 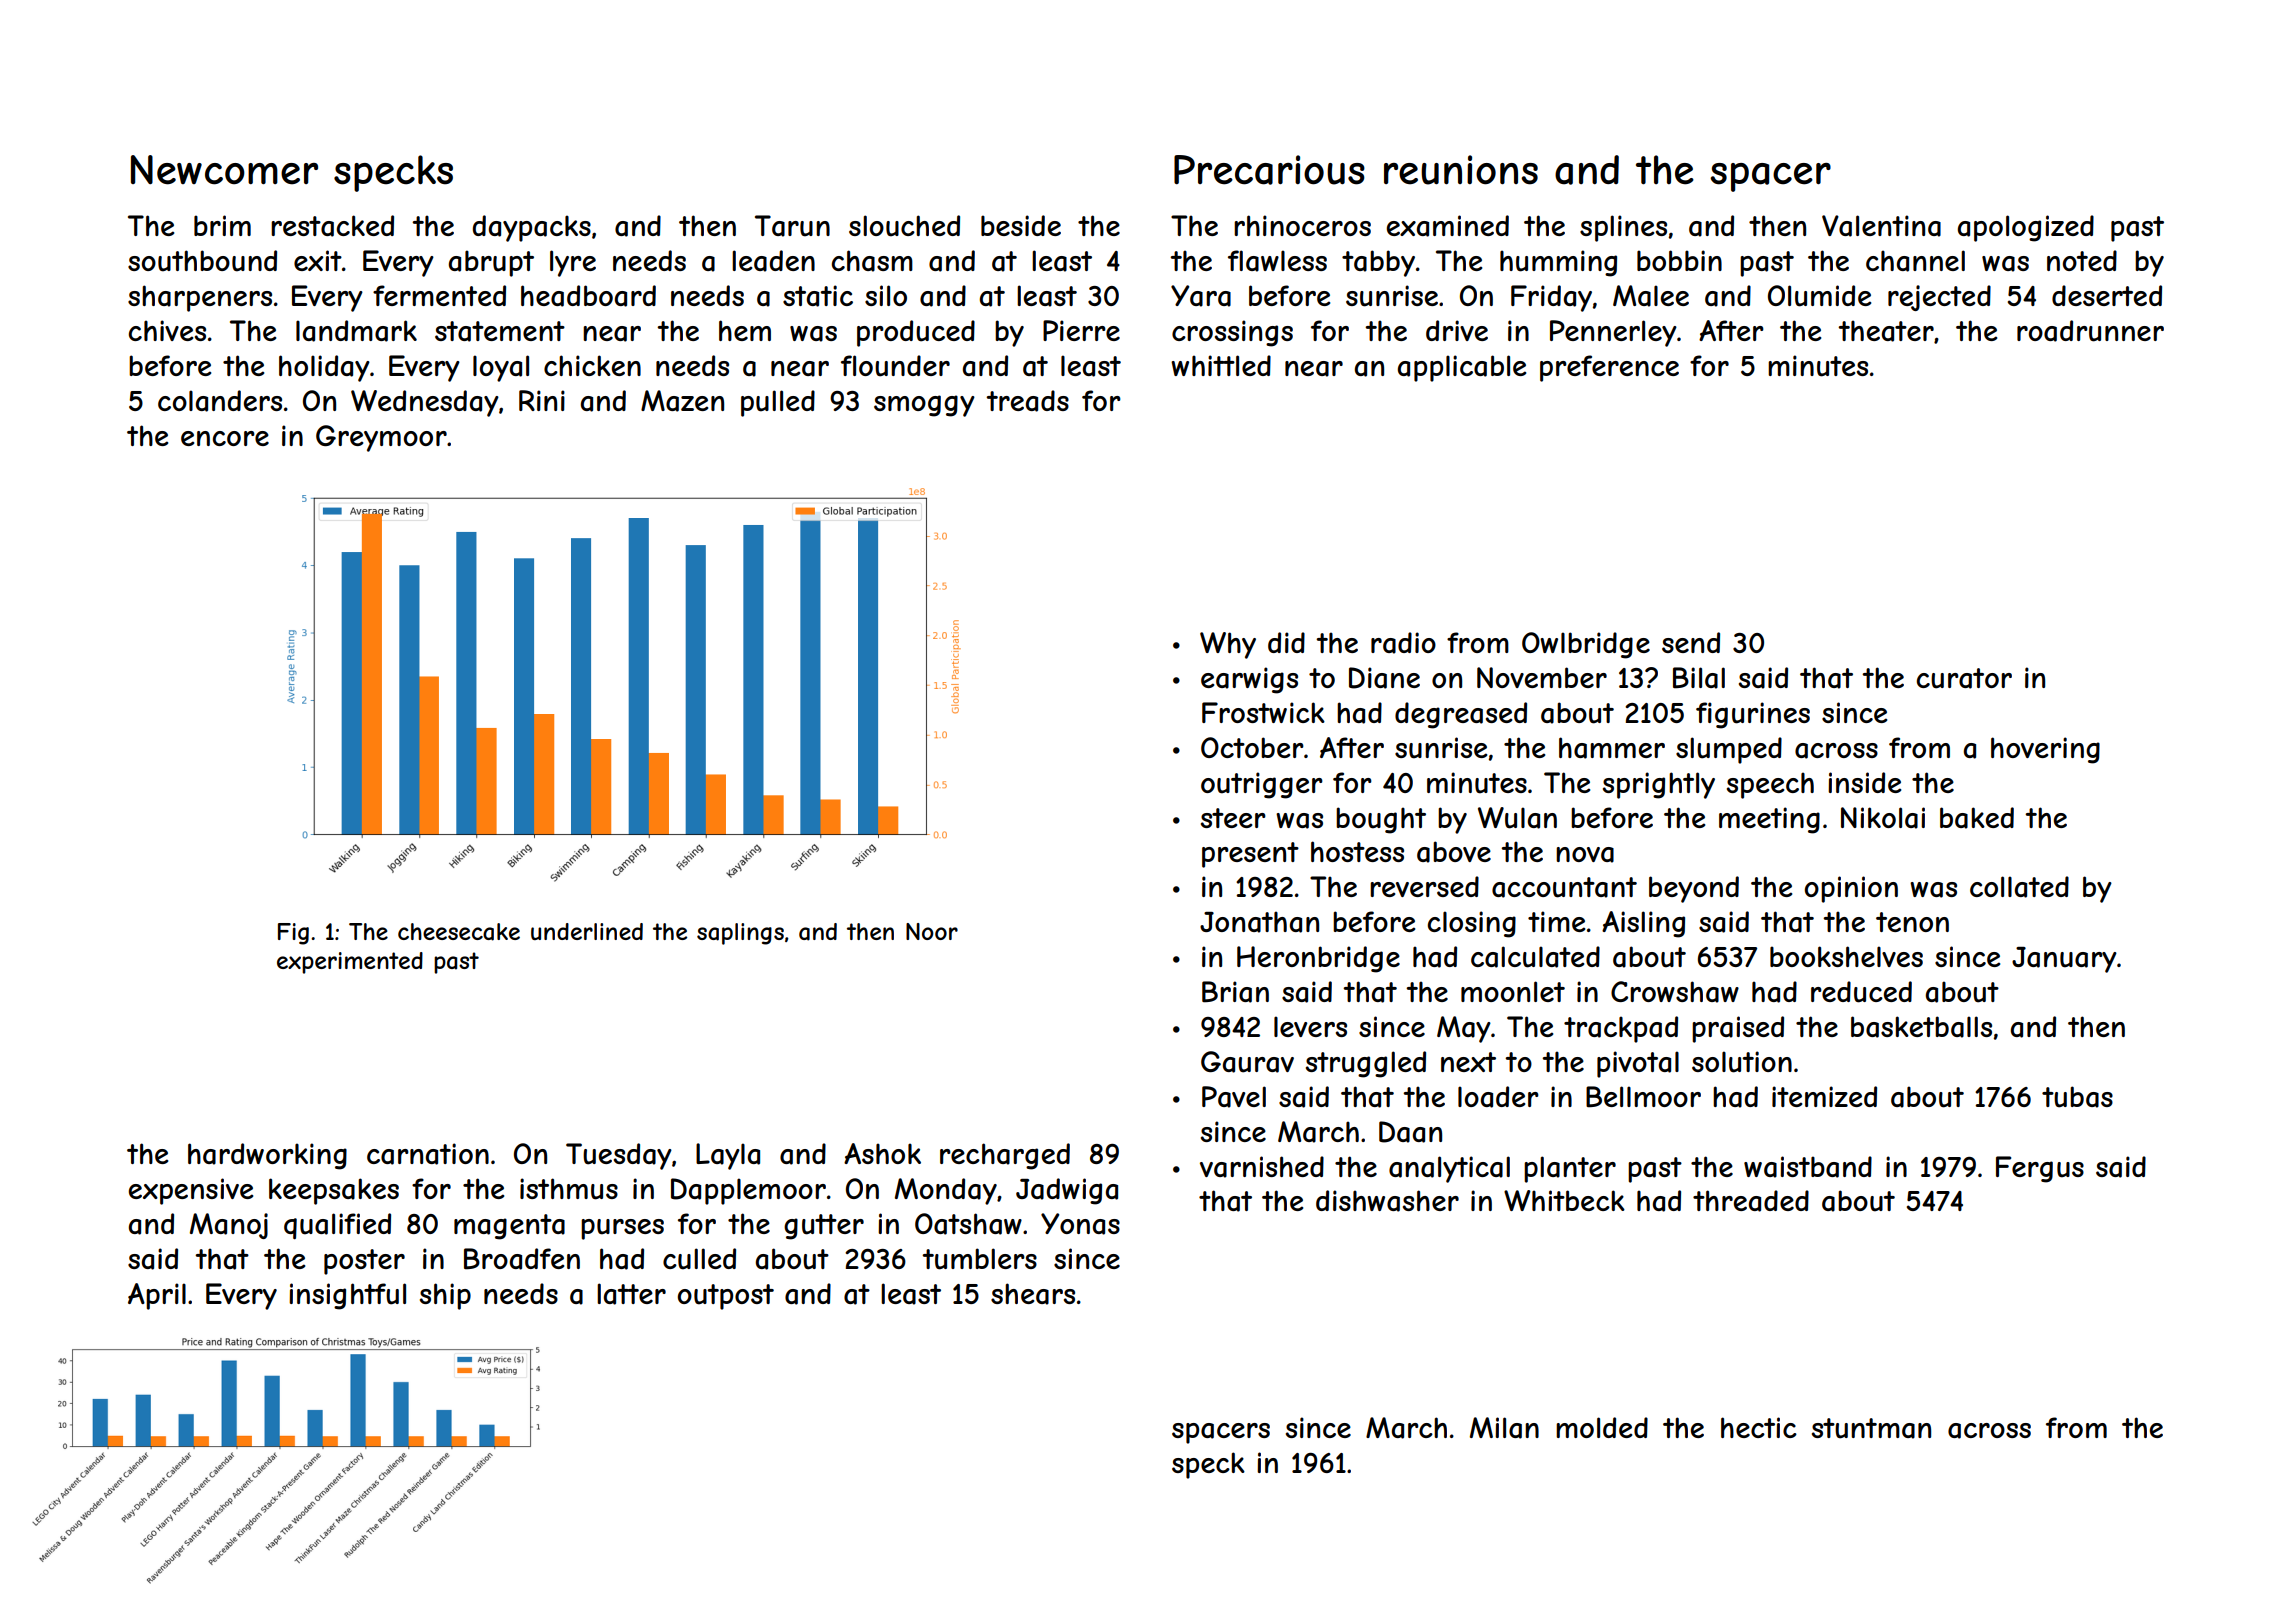 What do you see at coordinates (1228, 645) in the document?
I see `Why` at bounding box center [1228, 645].
